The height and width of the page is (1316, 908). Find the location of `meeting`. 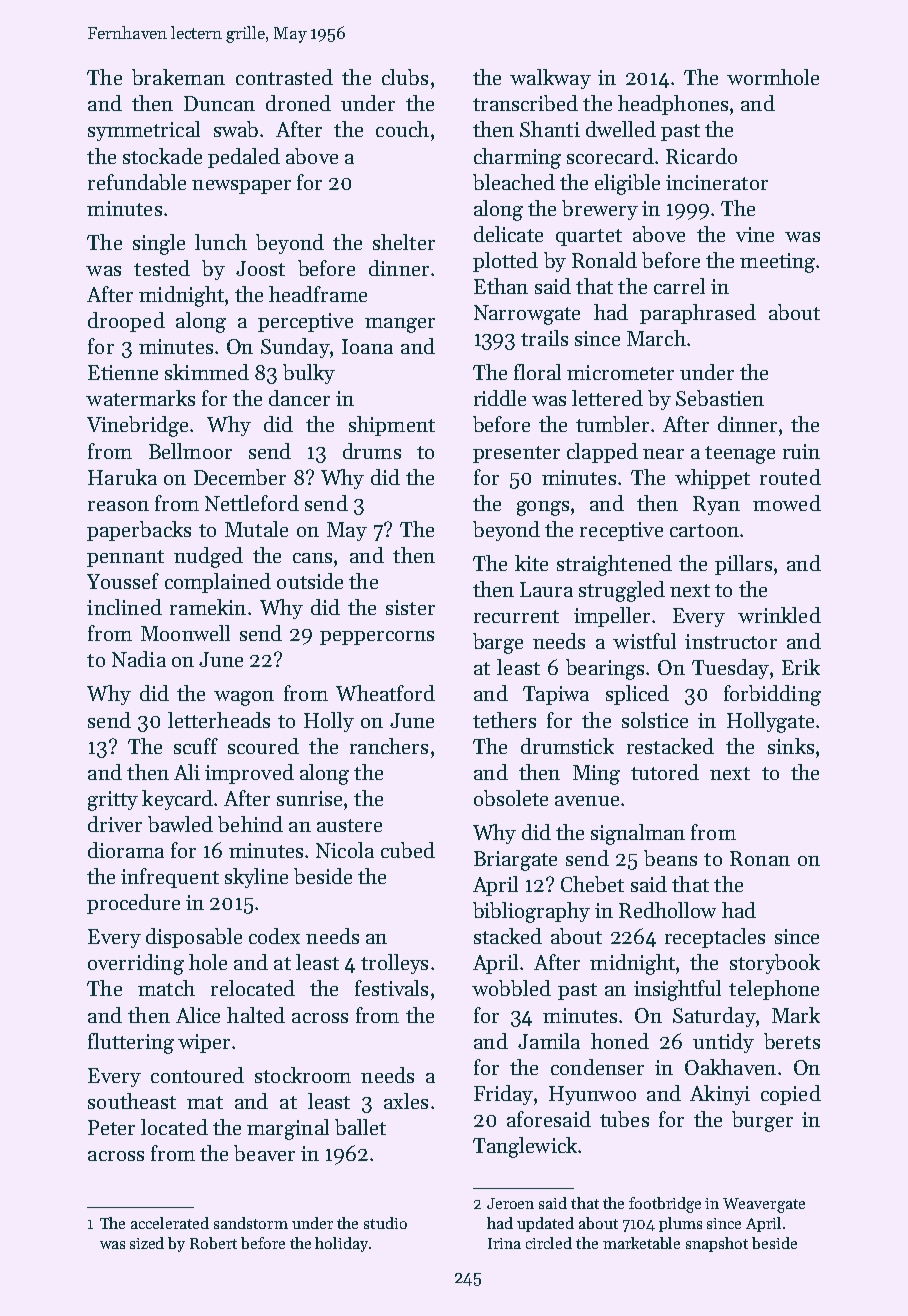

meeting is located at coordinates (777, 263).
